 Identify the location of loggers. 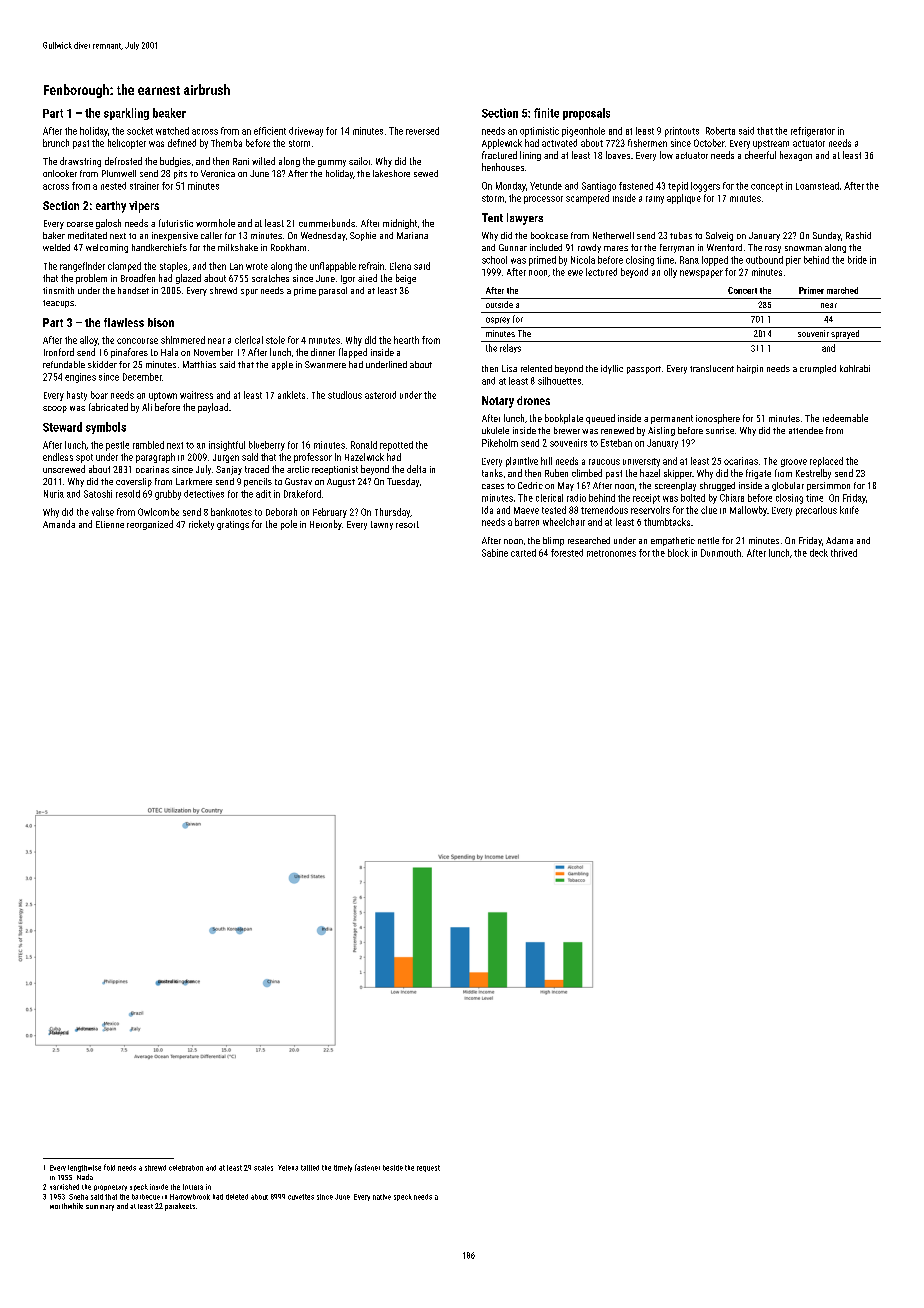
(705, 187).
